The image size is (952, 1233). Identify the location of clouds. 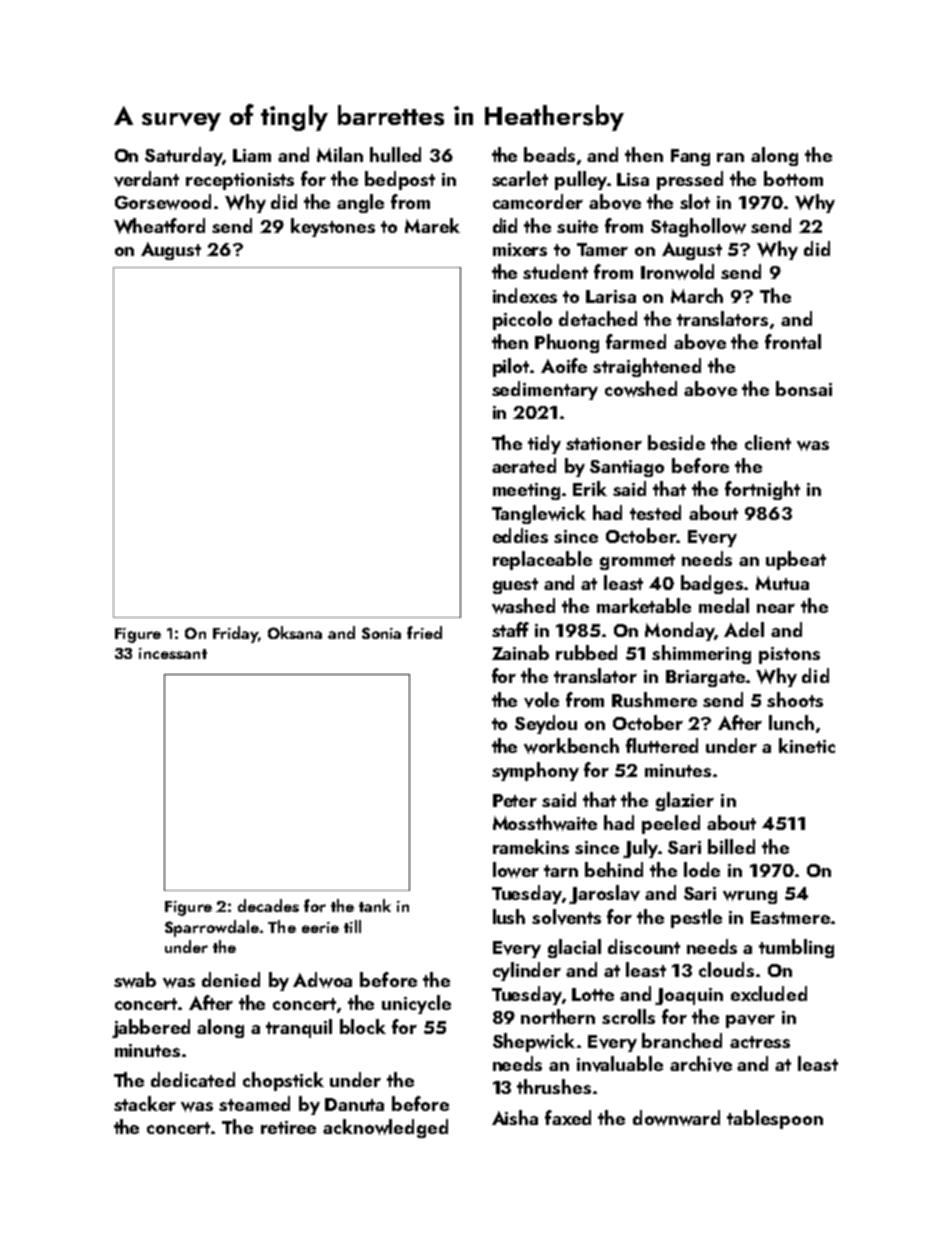
(726, 969).
